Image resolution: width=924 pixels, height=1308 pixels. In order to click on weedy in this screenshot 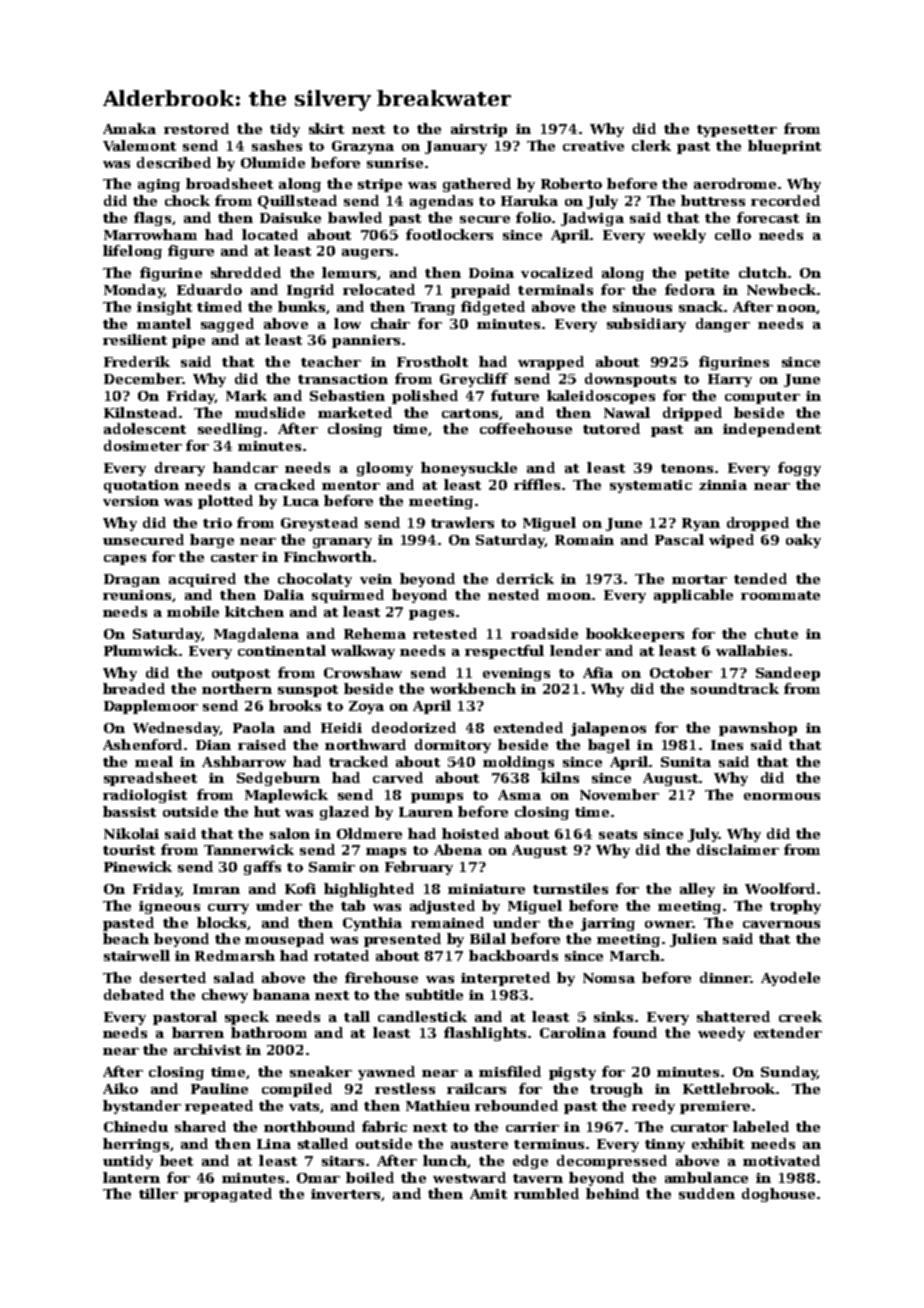, I will do `click(721, 1034)`.
